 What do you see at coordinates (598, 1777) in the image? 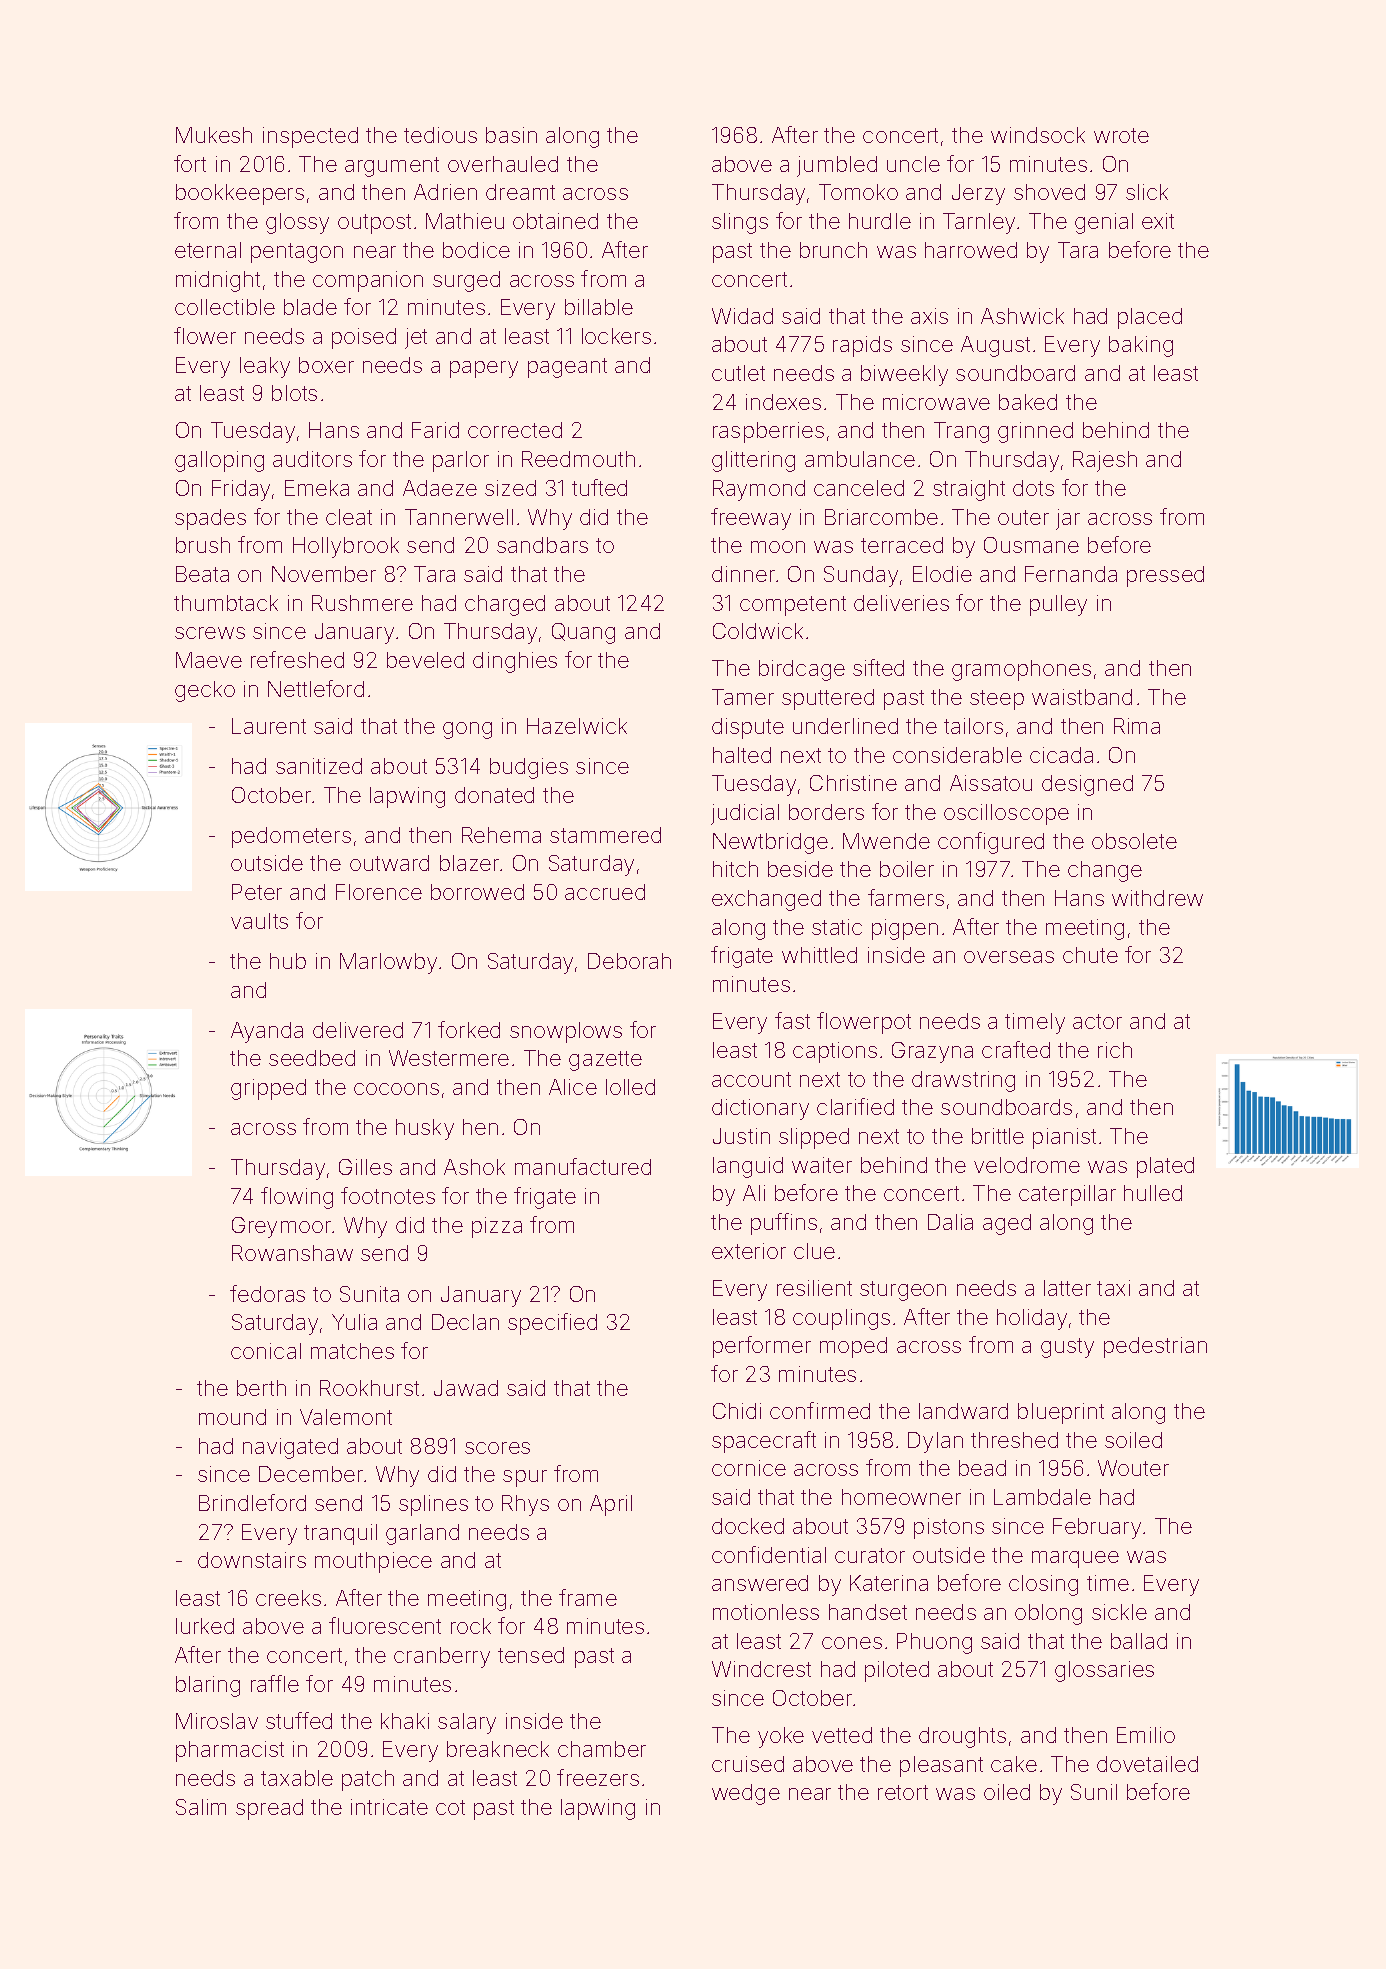
I see `freezers` at bounding box center [598, 1777].
